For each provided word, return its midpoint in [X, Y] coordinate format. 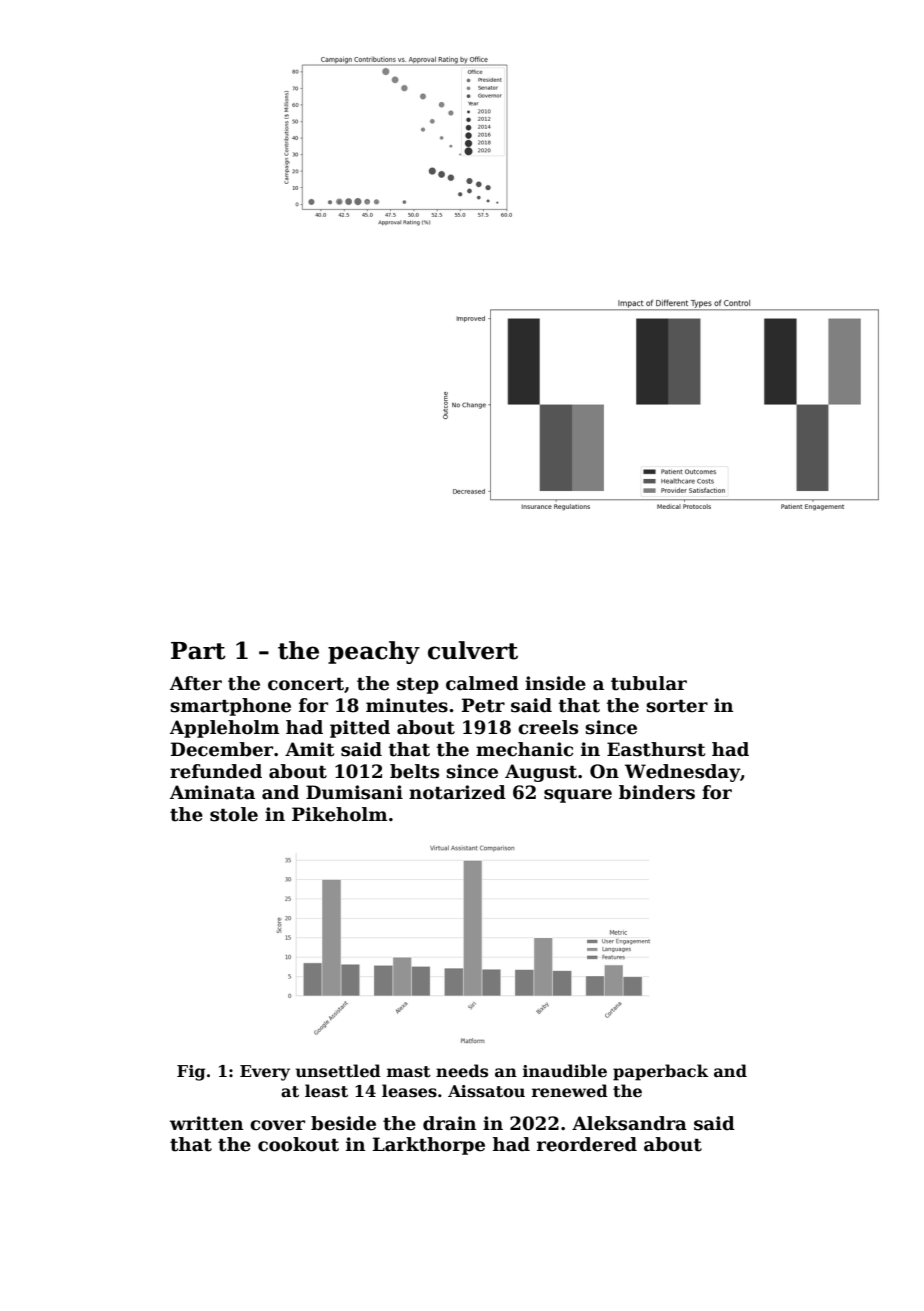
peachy [374, 652]
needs [462, 1071]
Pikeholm [339, 814]
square [578, 796]
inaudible [565, 1071]
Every [265, 1073]
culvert [473, 650]
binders [657, 792]
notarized [457, 792]
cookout [298, 1144]
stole [234, 814]
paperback [660, 1072]
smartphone [230, 707]
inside [555, 683]
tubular [649, 683]
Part [198, 651]
